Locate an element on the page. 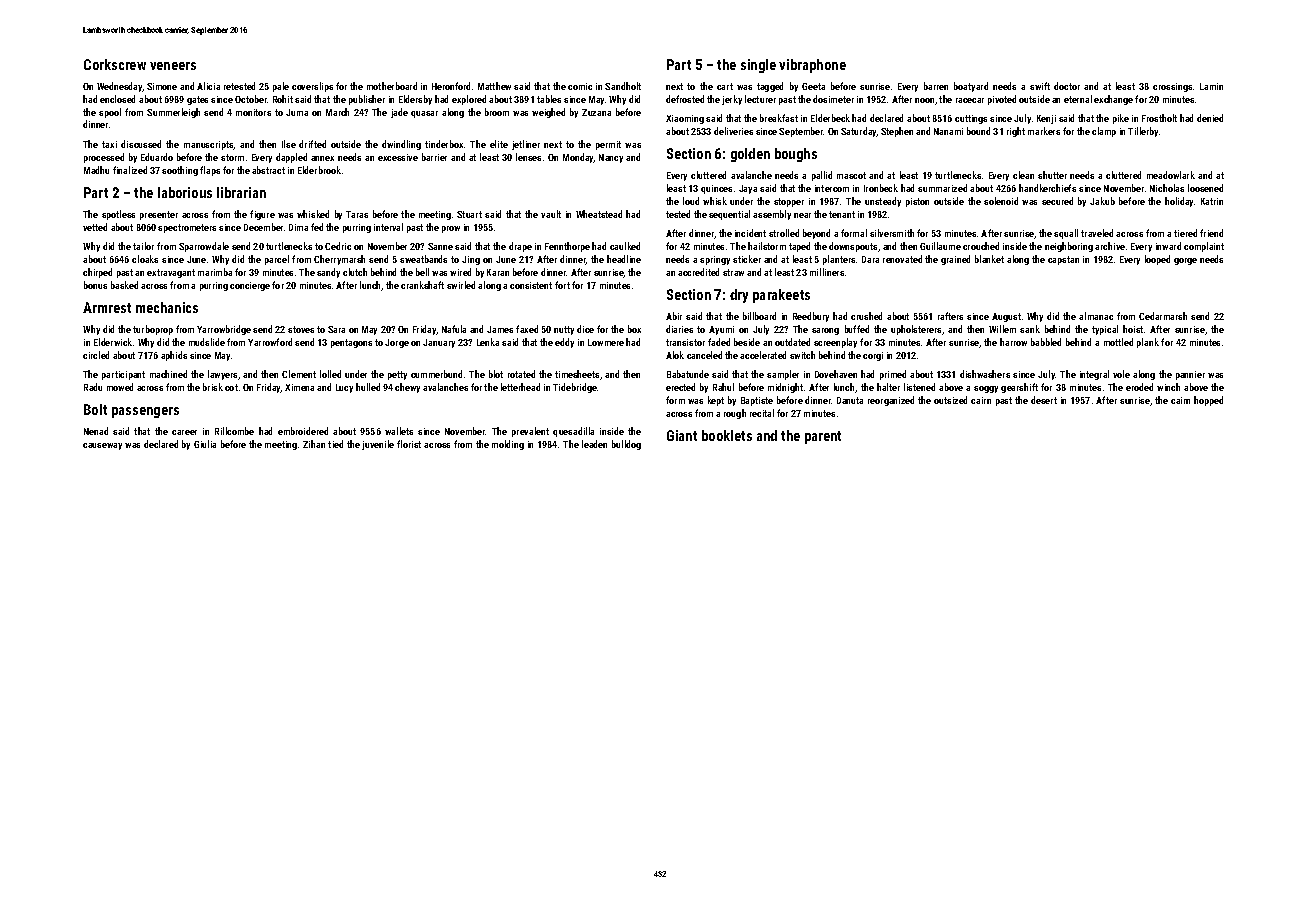  monitors is located at coordinates (253, 112).
